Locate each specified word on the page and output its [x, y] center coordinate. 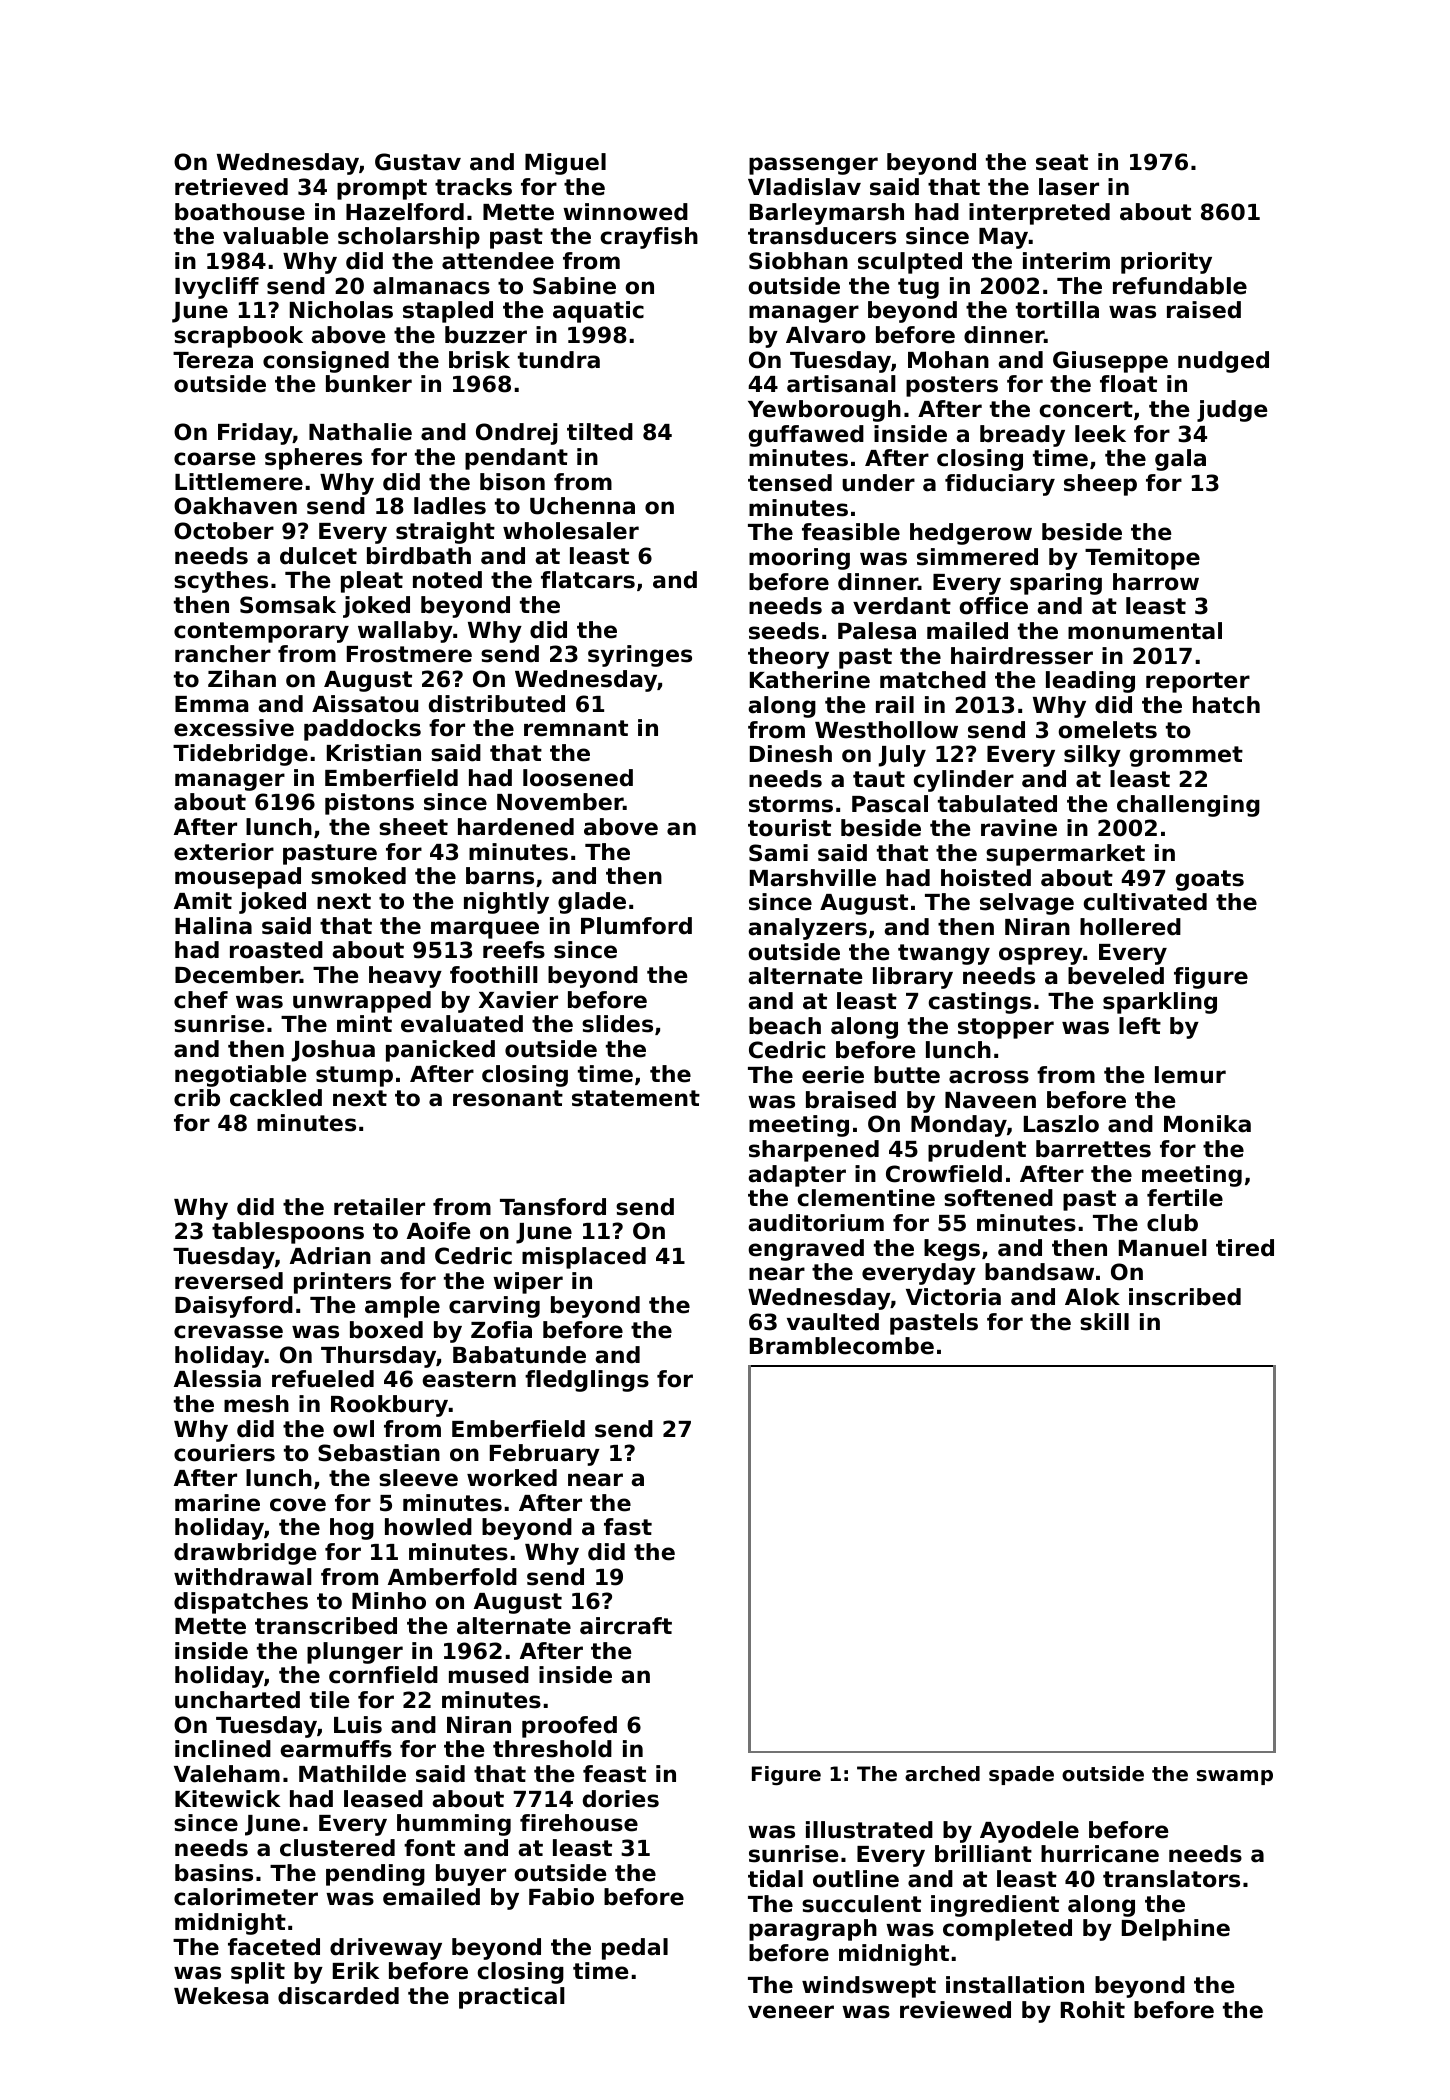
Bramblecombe [842, 1346]
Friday [255, 434]
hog [352, 1529]
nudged [1223, 362]
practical [512, 1998]
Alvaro [826, 335]
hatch [1226, 705]
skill [1104, 1322]
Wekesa [221, 1996]
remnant [576, 728]
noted [447, 580]
